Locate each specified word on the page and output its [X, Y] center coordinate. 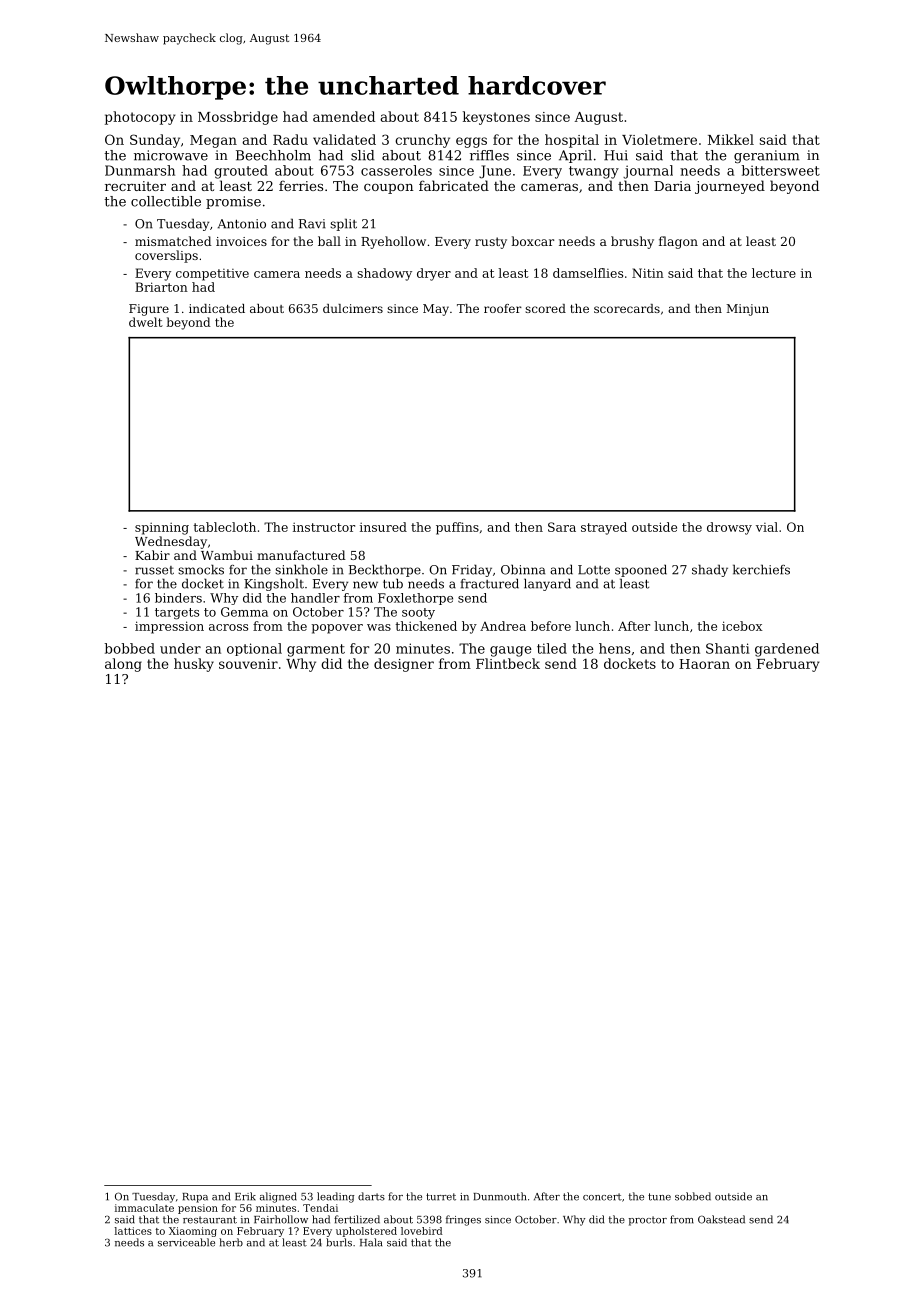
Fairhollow [281, 1219]
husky [194, 665]
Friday [472, 570]
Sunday [155, 141]
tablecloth [224, 527]
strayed [604, 528]
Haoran [704, 664]
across [228, 627]
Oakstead [721, 1219]
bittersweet [780, 170]
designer [404, 665]
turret [441, 1197]
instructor [324, 527]
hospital [572, 141]
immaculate [144, 1208]
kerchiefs [761, 569]
